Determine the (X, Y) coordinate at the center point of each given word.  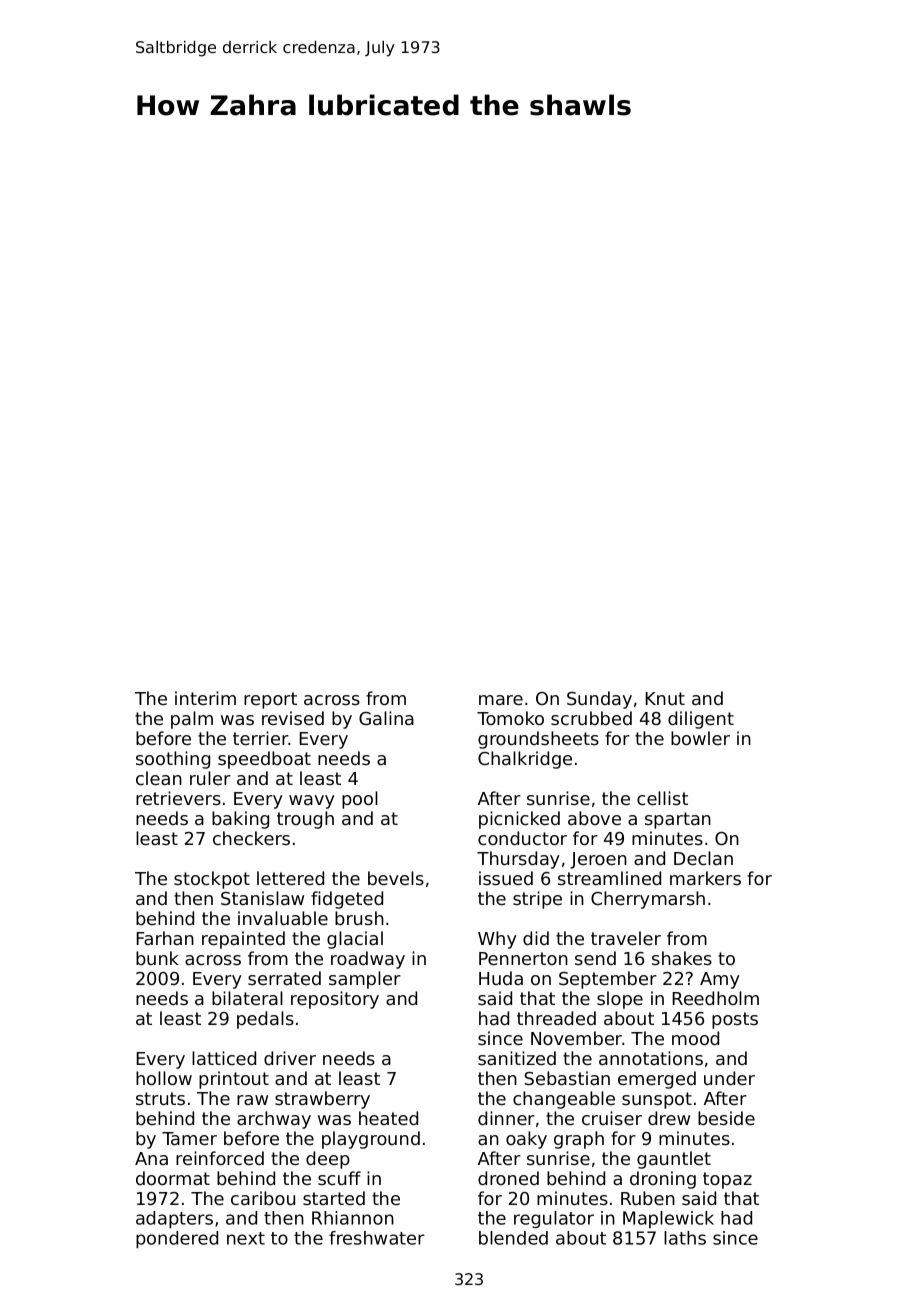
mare (501, 700)
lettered (290, 878)
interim (205, 698)
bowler (700, 738)
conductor (522, 838)
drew (669, 1118)
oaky (526, 1140)
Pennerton (523, 958)
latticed (224, 1058)
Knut (665, 698)
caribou (263, 1198)
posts (735, 1020)
